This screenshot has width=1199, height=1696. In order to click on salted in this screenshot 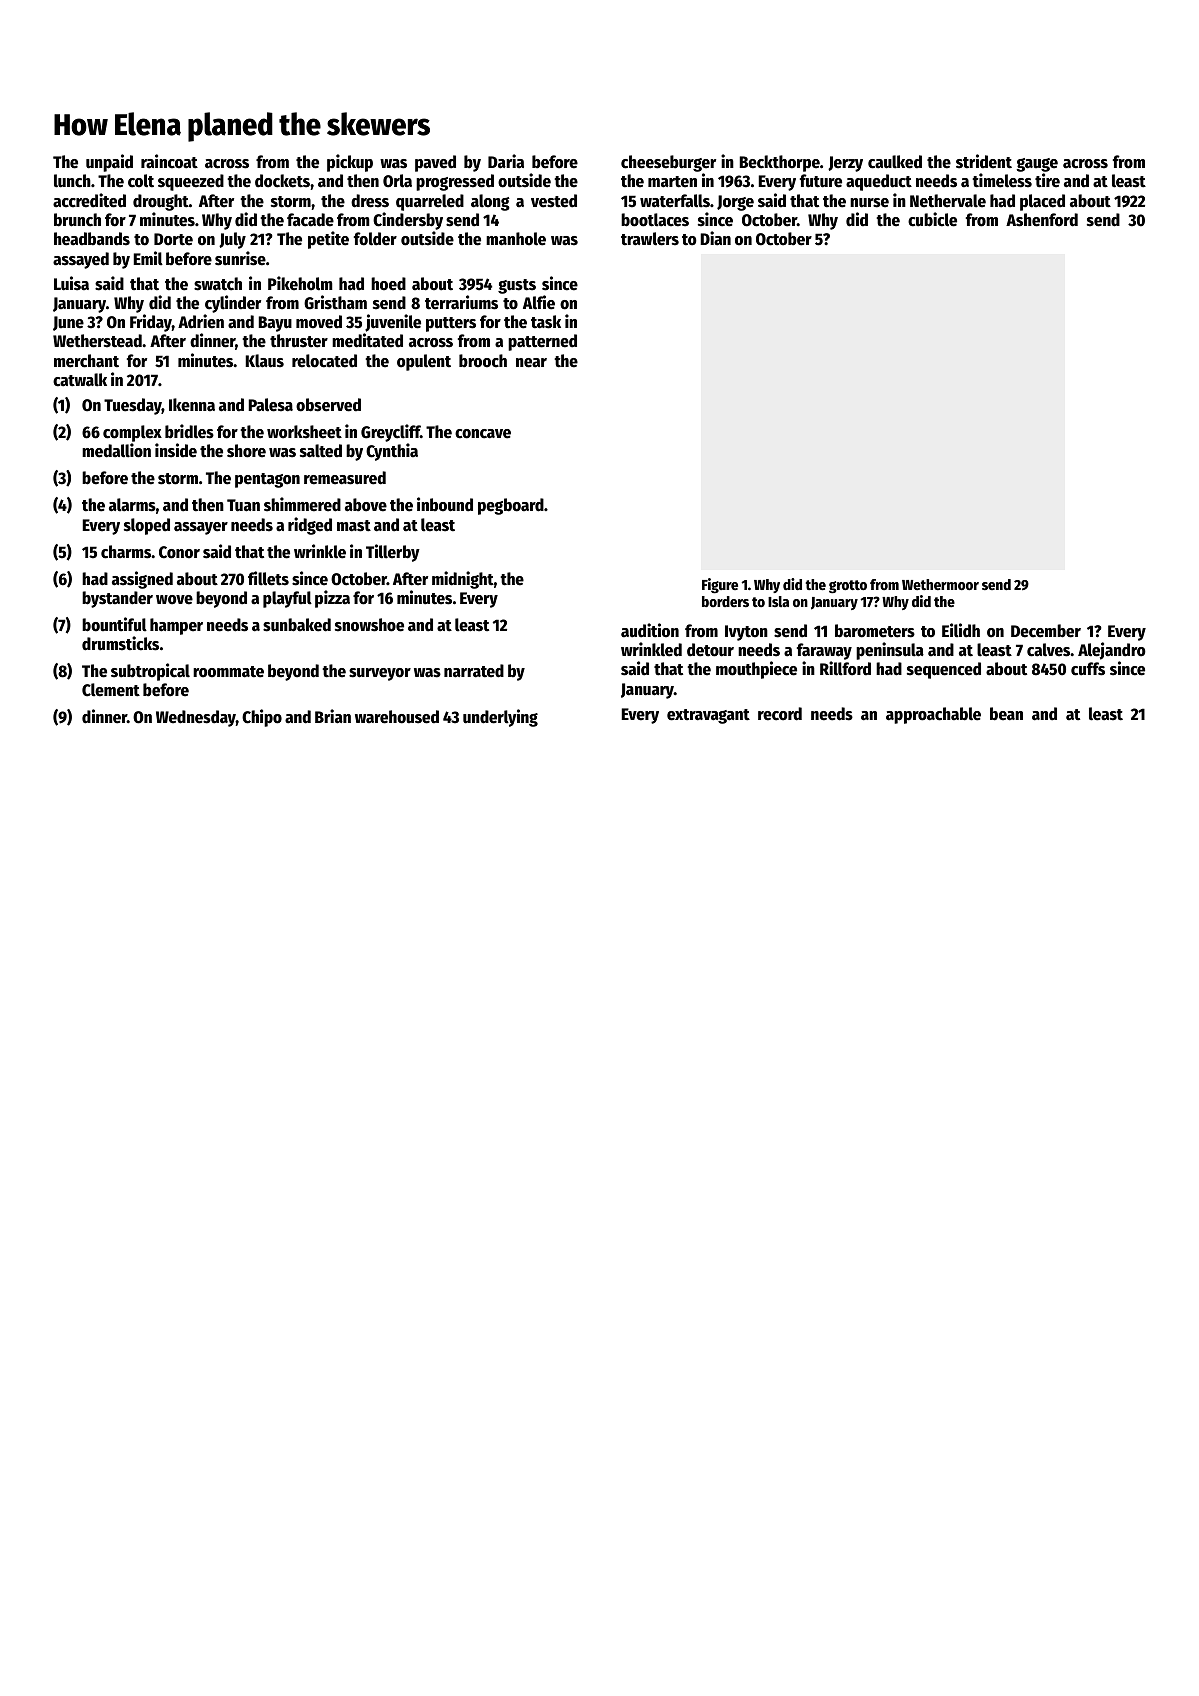, I will do `click(321, 451)`.
